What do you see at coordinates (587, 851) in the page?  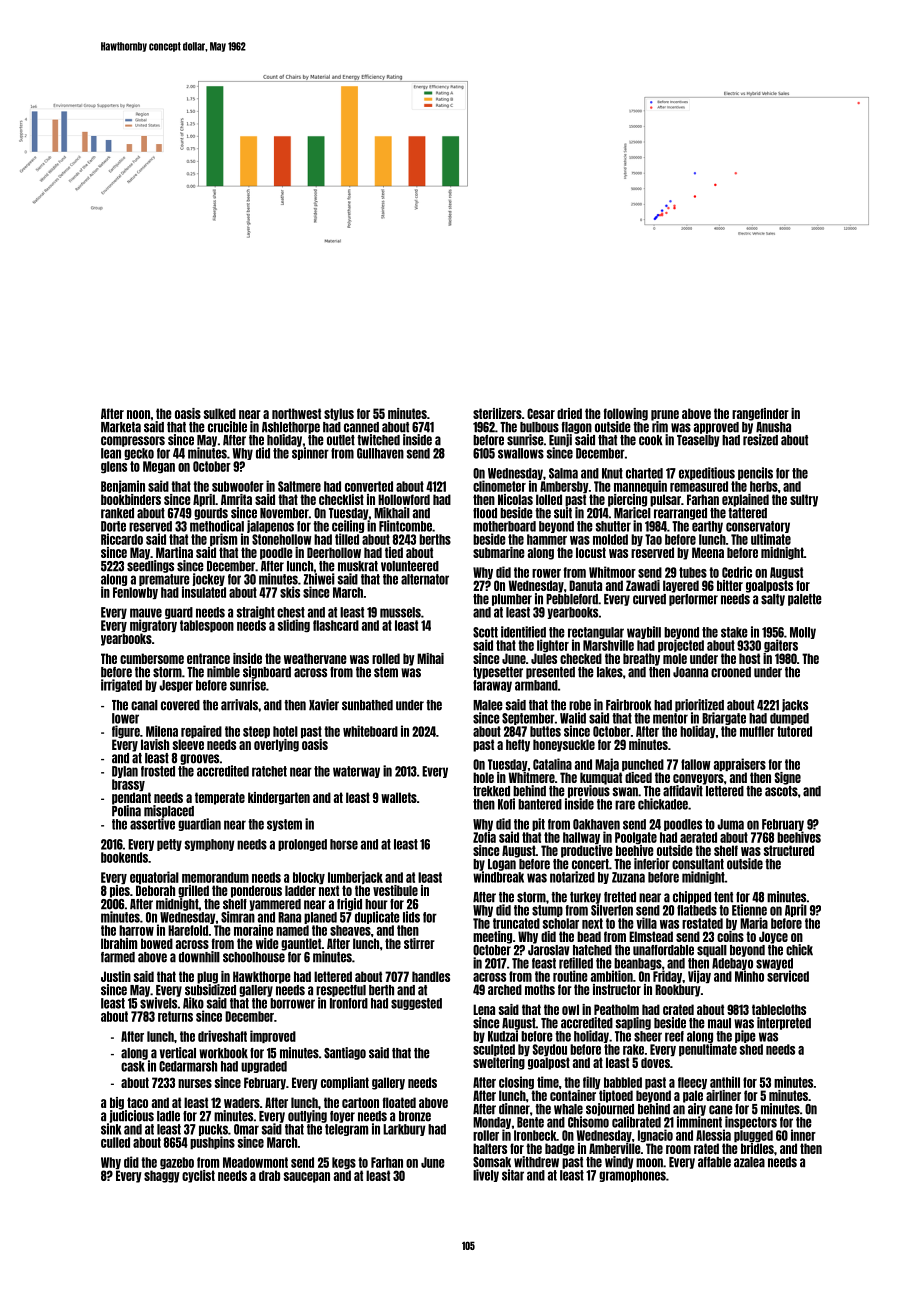 I see `productive` at bounding box center [587, 851].
